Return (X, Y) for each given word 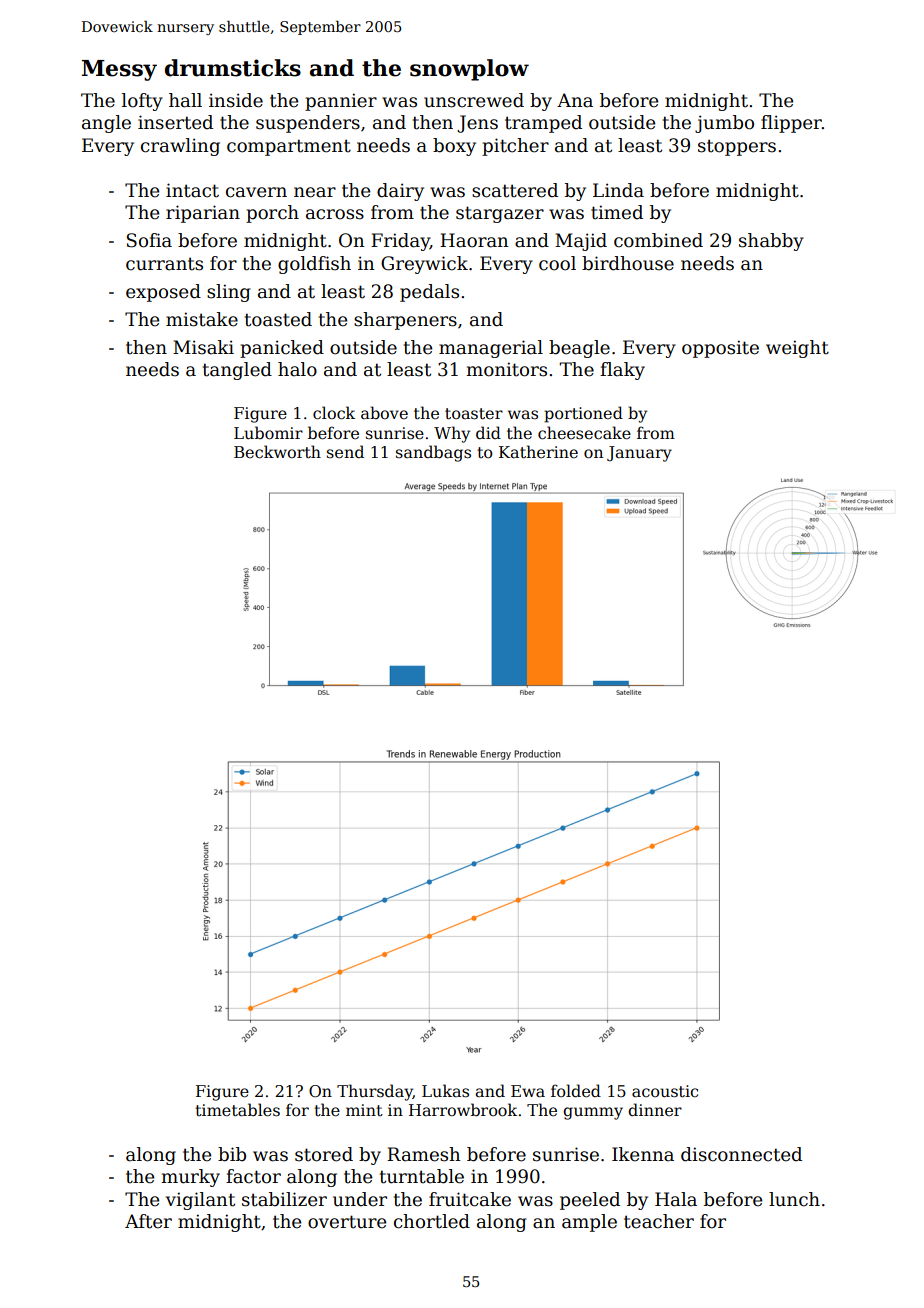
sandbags (433, 453)
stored (324, 1154)
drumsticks (233, 68)
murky (190, 1178)
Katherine (538, 452)
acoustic (665, 1091)
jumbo (724, 124)
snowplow (469, 70)
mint (364, 1110)
